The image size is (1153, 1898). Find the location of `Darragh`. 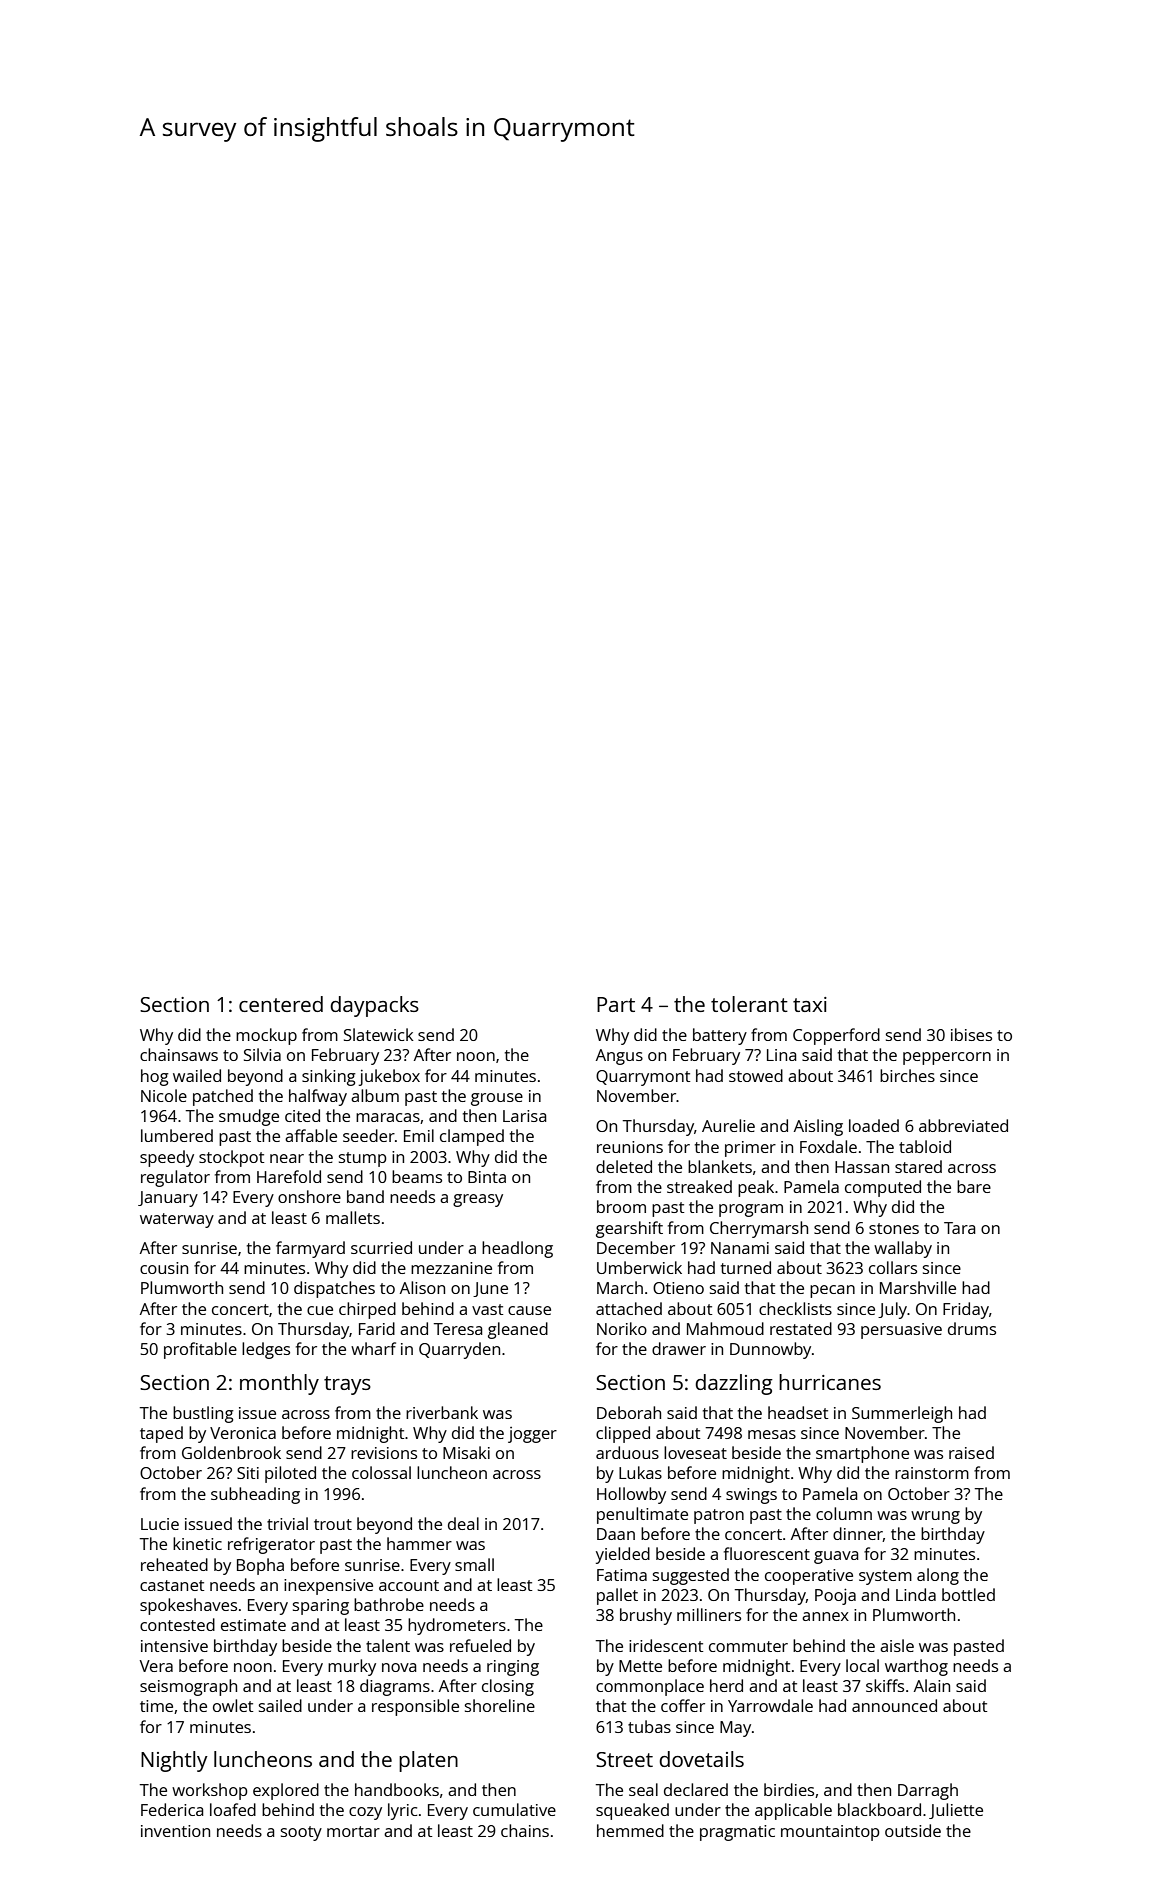

Darragh is located at coordinates (928, 1791).
